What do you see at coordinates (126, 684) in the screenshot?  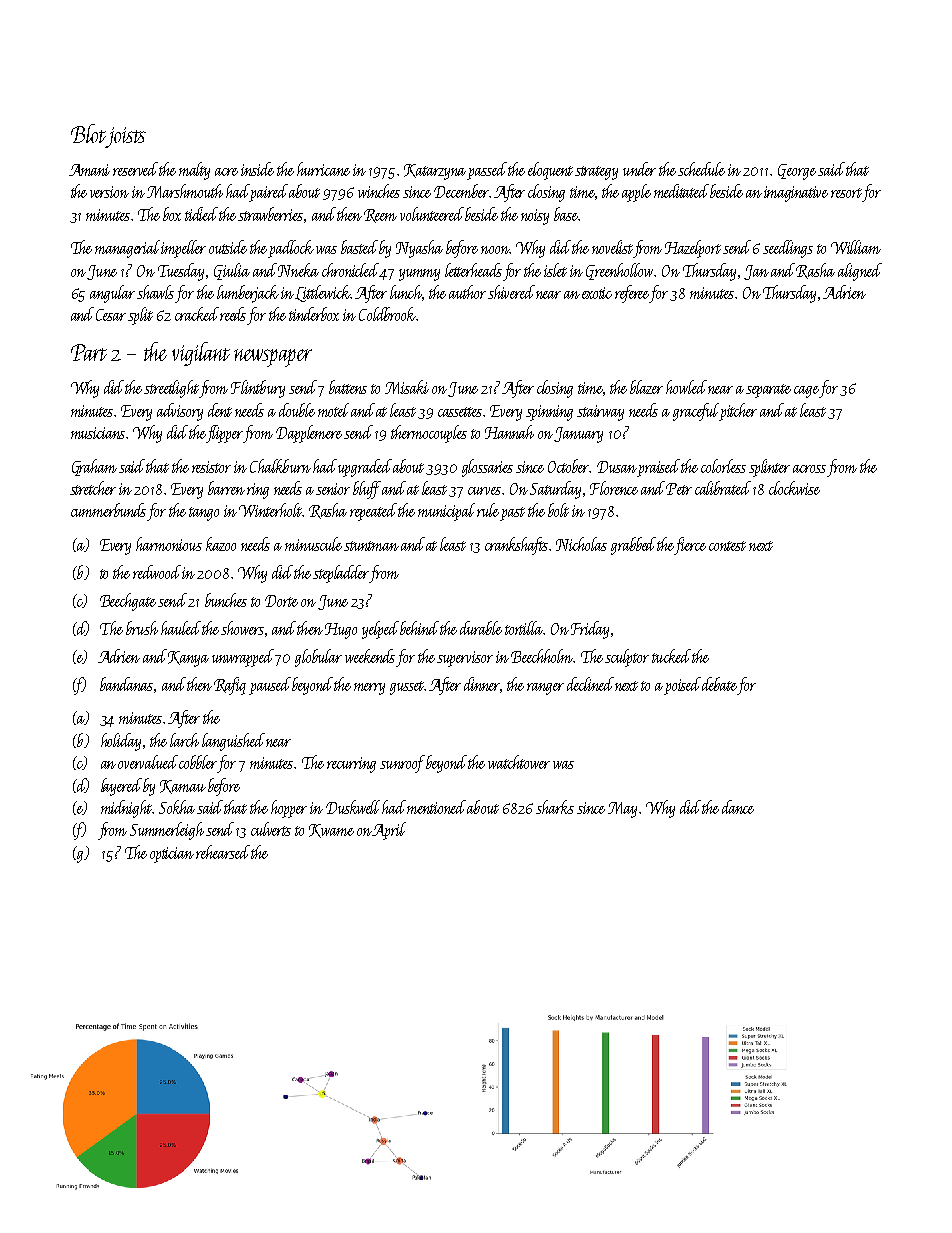 I see `bandanas` at bounding box center [126, 684].
